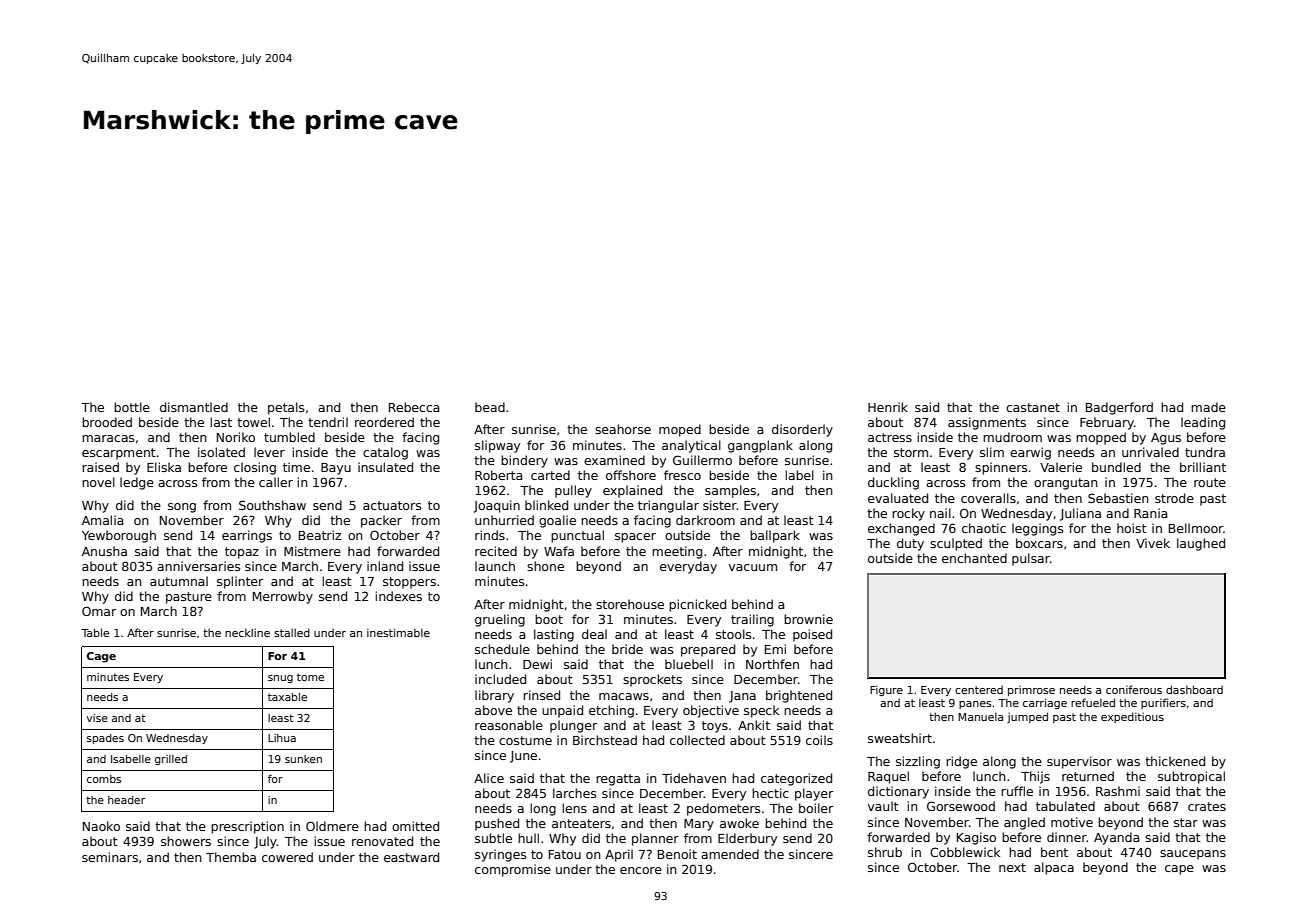  What do you see at coordinates (623, 429) in the image?
I see `seahorse` at bounding box center [623, 429].
